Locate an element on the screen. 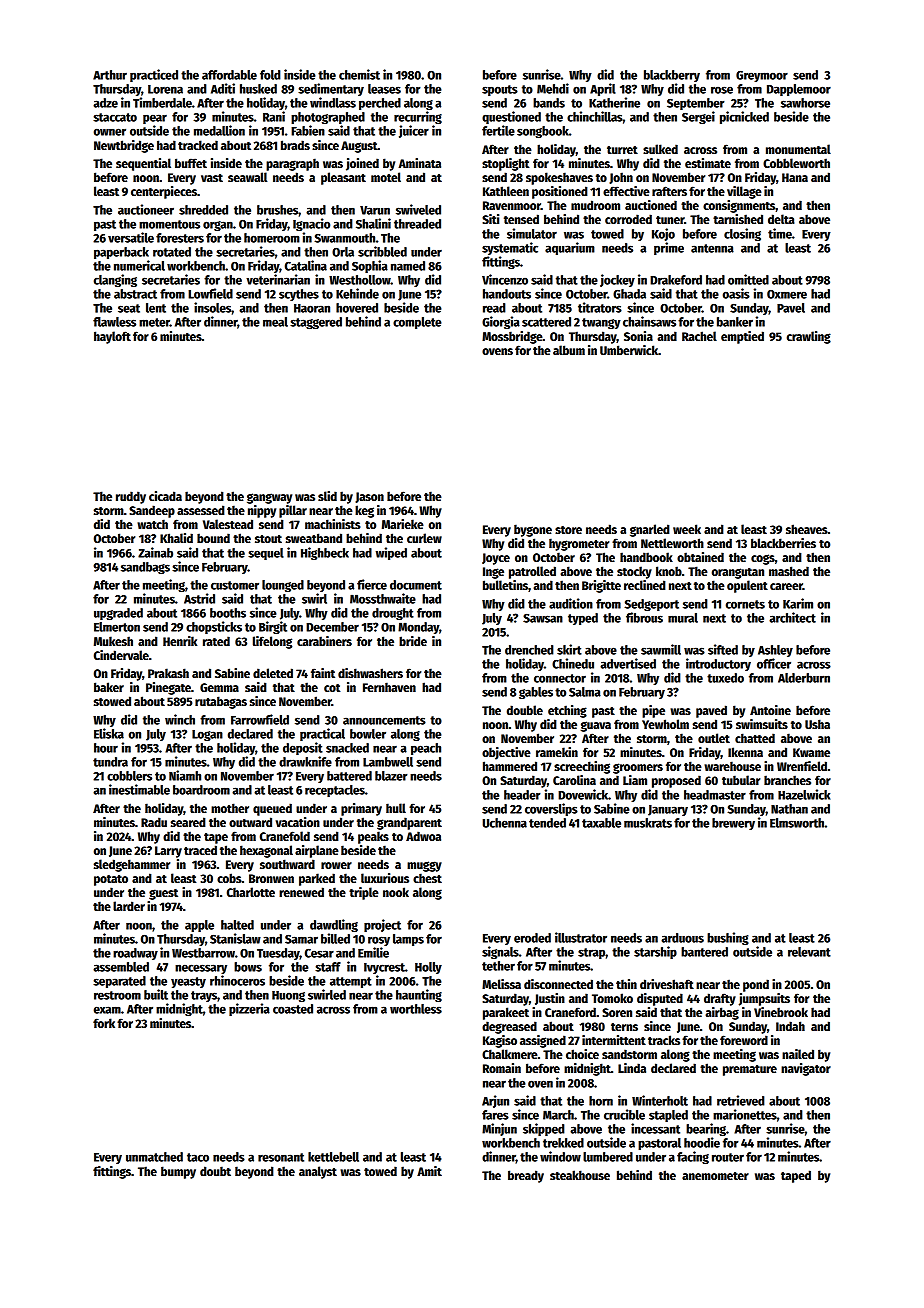 This screenshot has width=924, height=1308. Amit is located at coordinates (429, 1171).
